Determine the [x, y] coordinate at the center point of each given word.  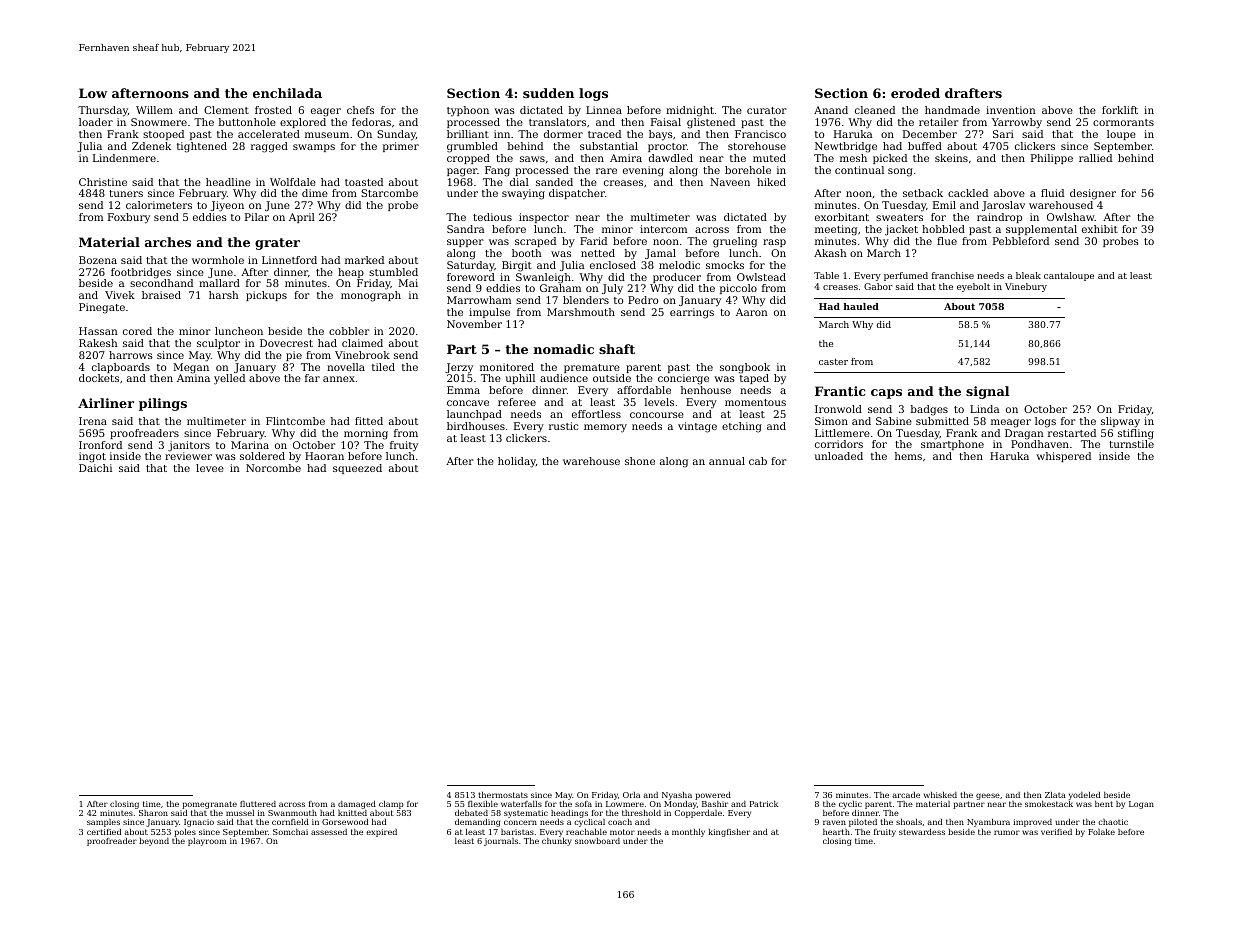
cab [758, 461]
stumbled [393, 272]
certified [104, 832]
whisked [940, 795]
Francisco [760, 134]
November [474, 324]
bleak [1028, 275]
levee [210, 468]
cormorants [1123, 122]
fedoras [371, 122]
